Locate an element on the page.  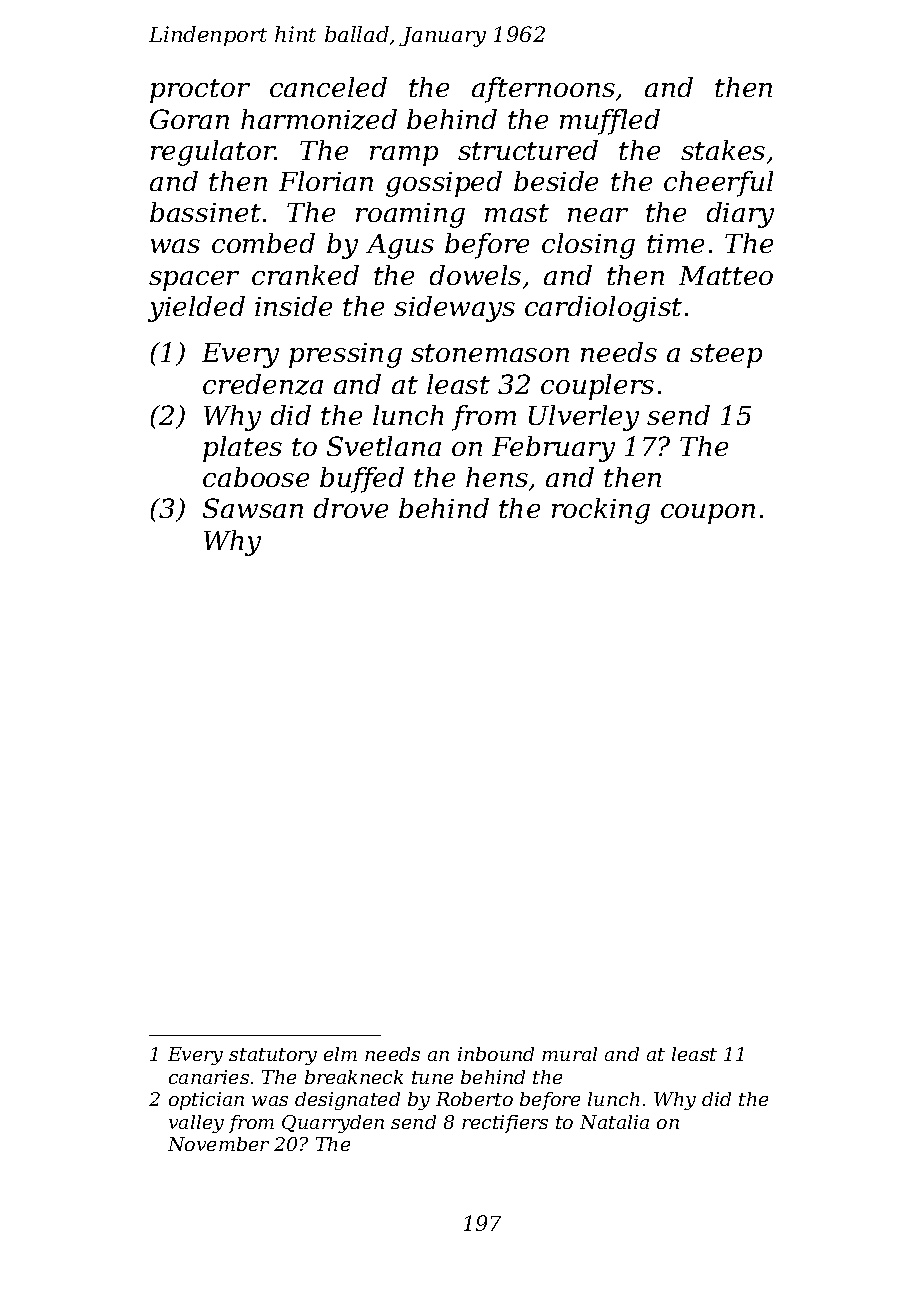
mural is located at coordinates (569, 1054).
